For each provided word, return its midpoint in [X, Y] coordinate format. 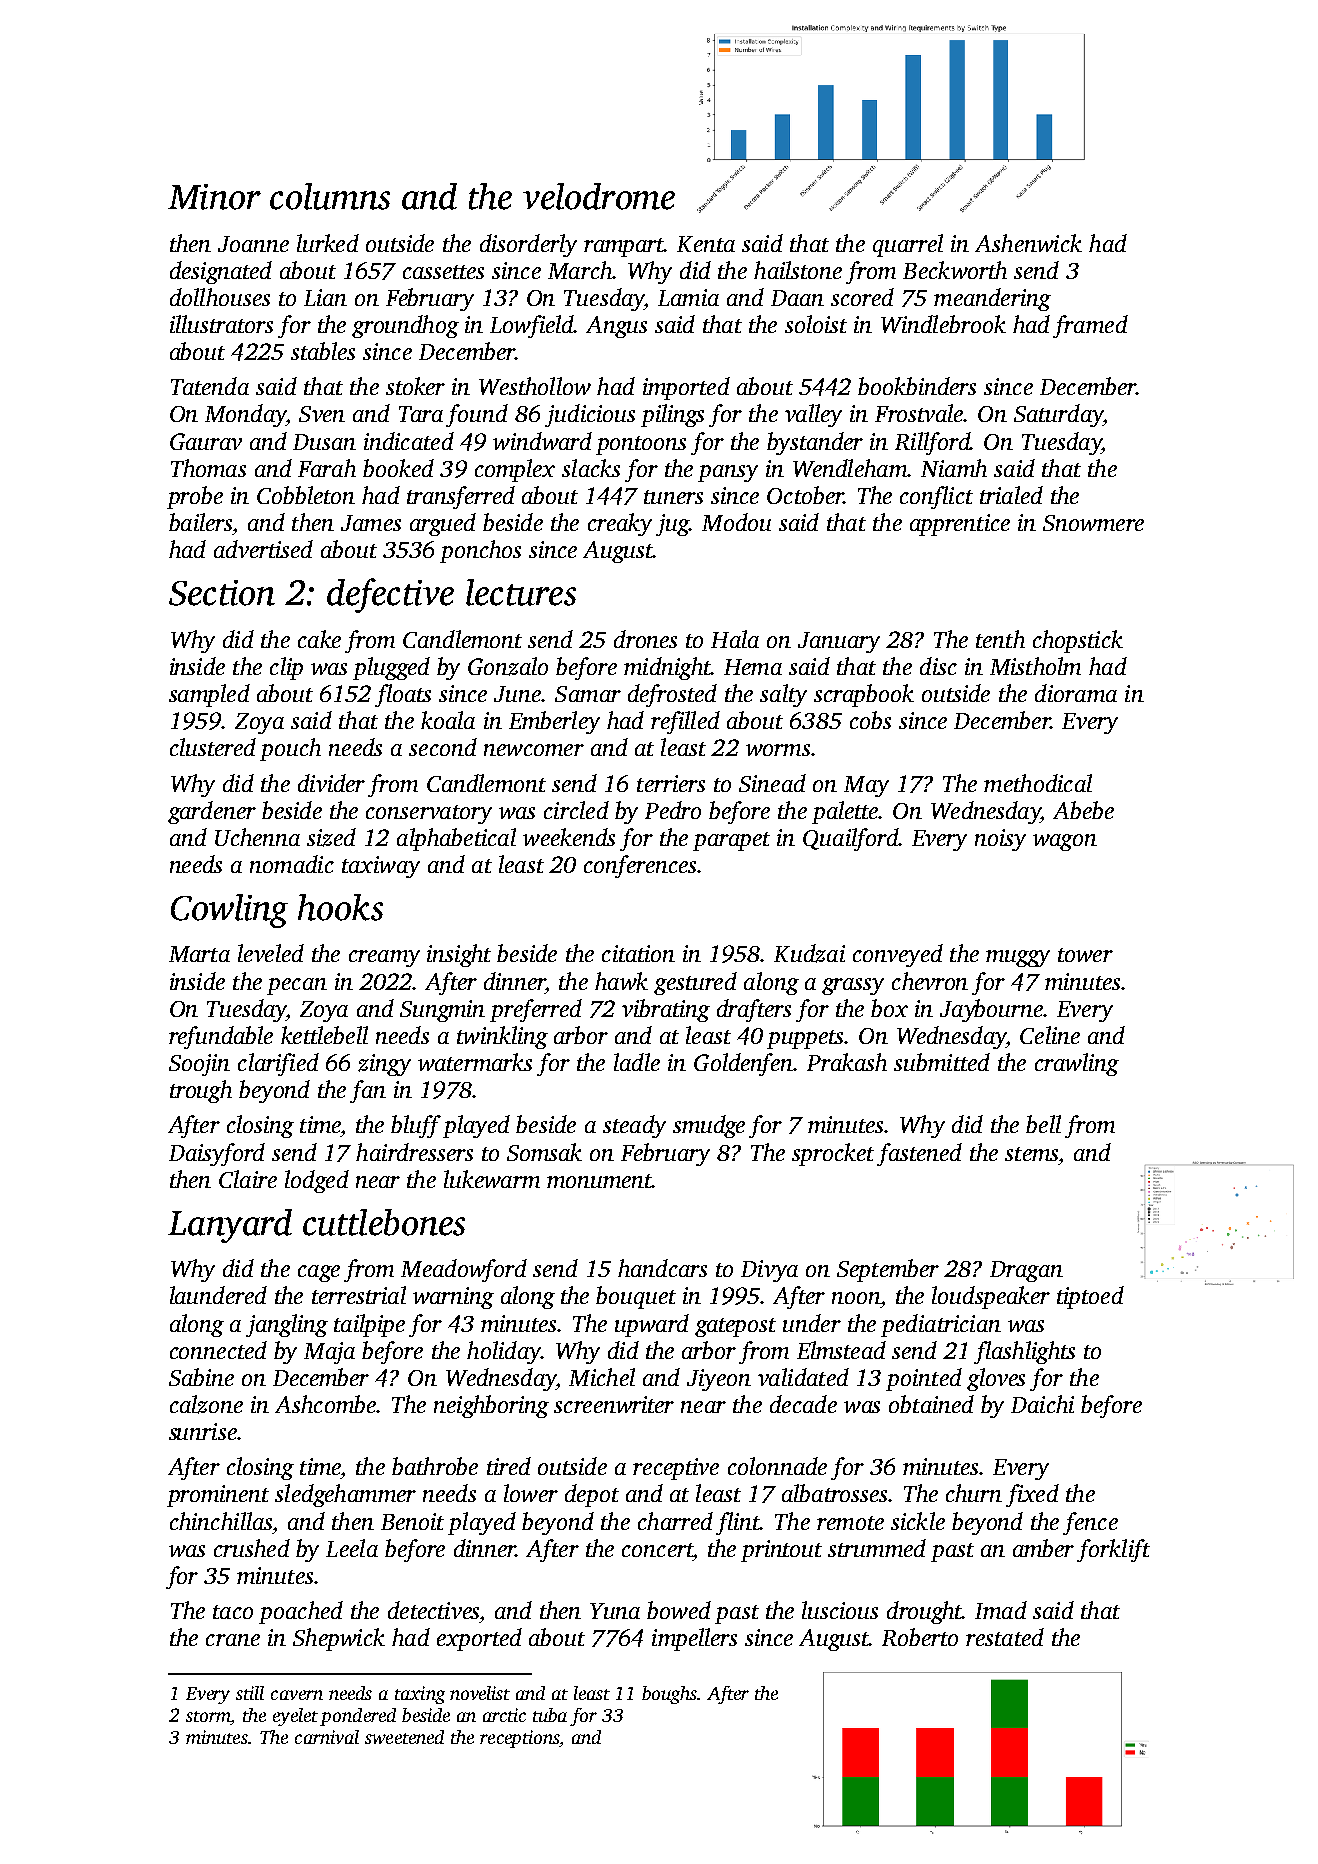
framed [1090, 326]
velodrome [599, 196]
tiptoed [1090, 1297]
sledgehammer [345, 1495]
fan [368, 1091]
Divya [769, 1271]
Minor [214, 197]
